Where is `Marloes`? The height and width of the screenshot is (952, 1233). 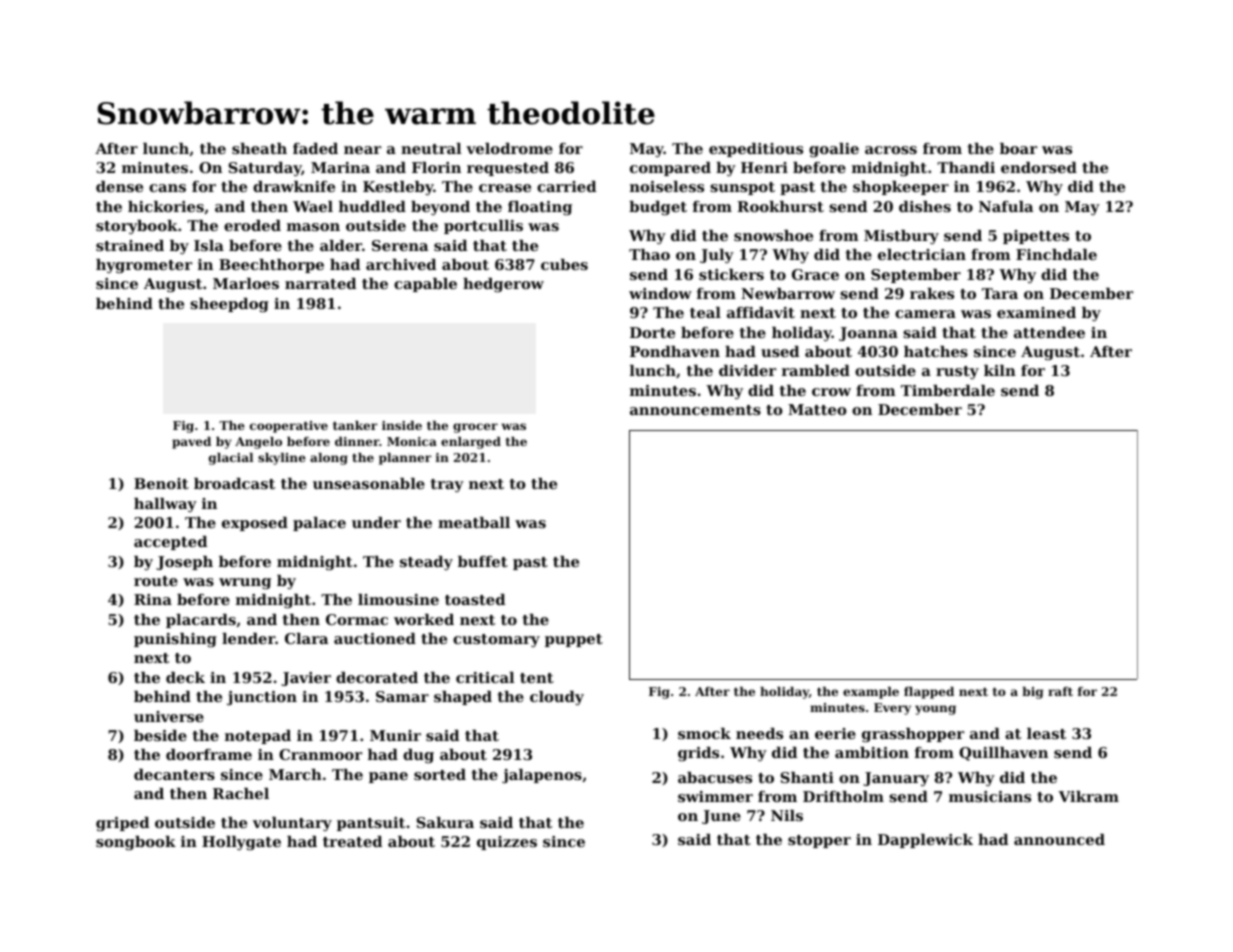
Marloes is located at coordinates (246, 283).
